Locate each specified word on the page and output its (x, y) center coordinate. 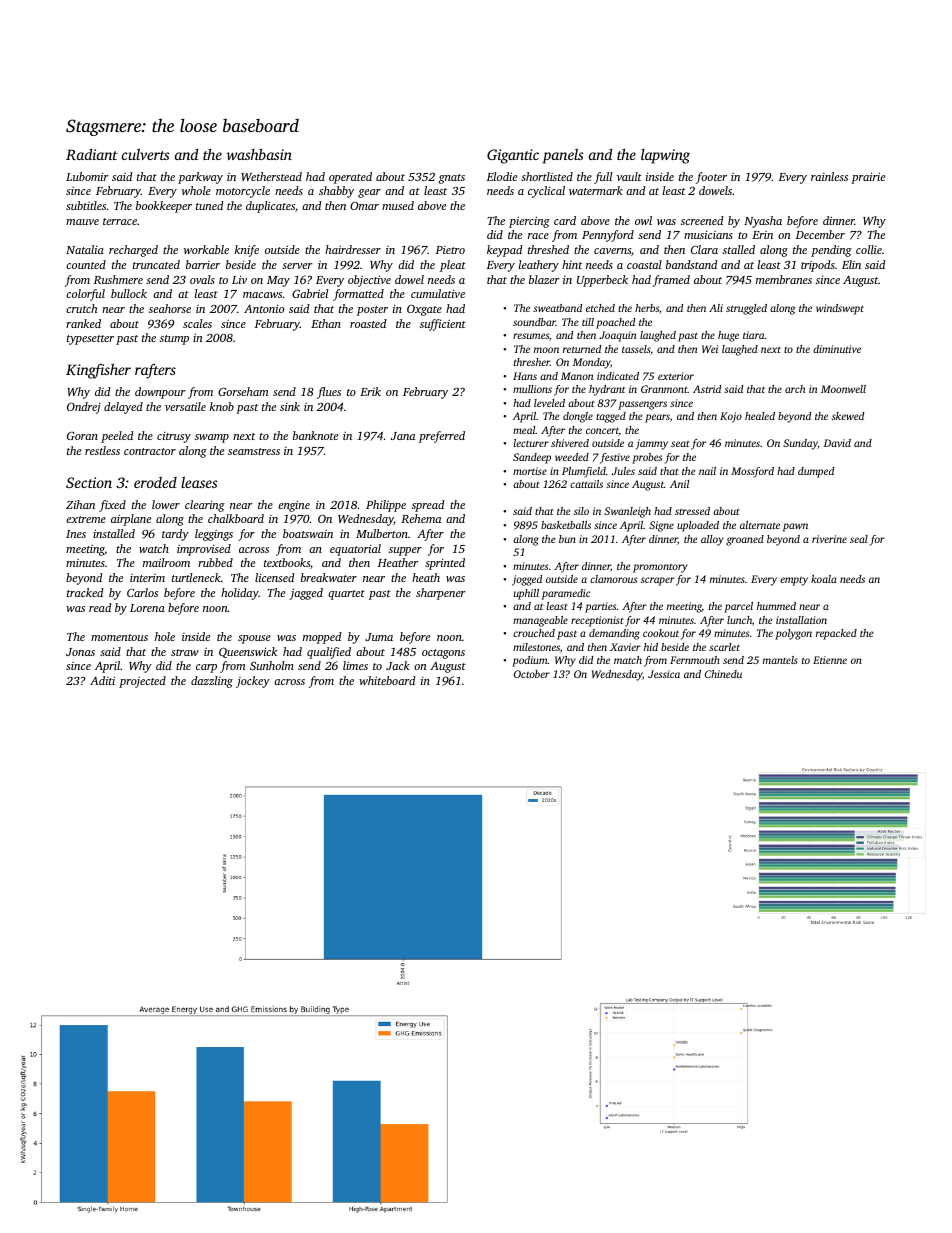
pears (657, 418)
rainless (829, 176)
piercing (529, 222)
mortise (530, 471)
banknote (315, 435)
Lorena (147, 608)
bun (567, 539)
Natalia (85, 249)
